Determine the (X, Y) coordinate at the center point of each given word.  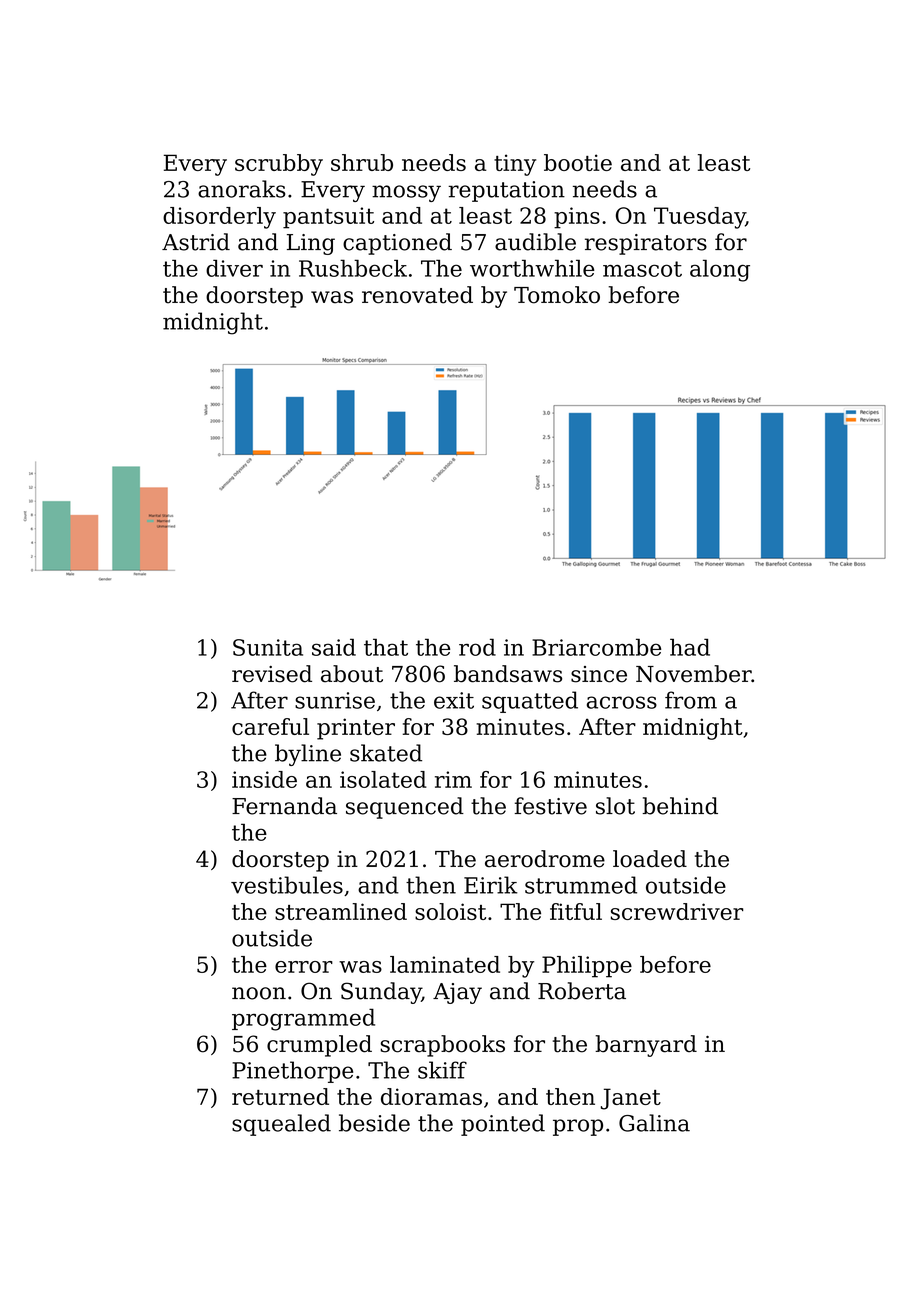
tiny (515, 165)
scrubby (279, 165)
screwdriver (677, 911)
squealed (281, 1125)
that (386, 647)
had (690, 647)
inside (264, 779)
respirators (646, 244)
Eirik (491, 885)
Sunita (268, 647)
